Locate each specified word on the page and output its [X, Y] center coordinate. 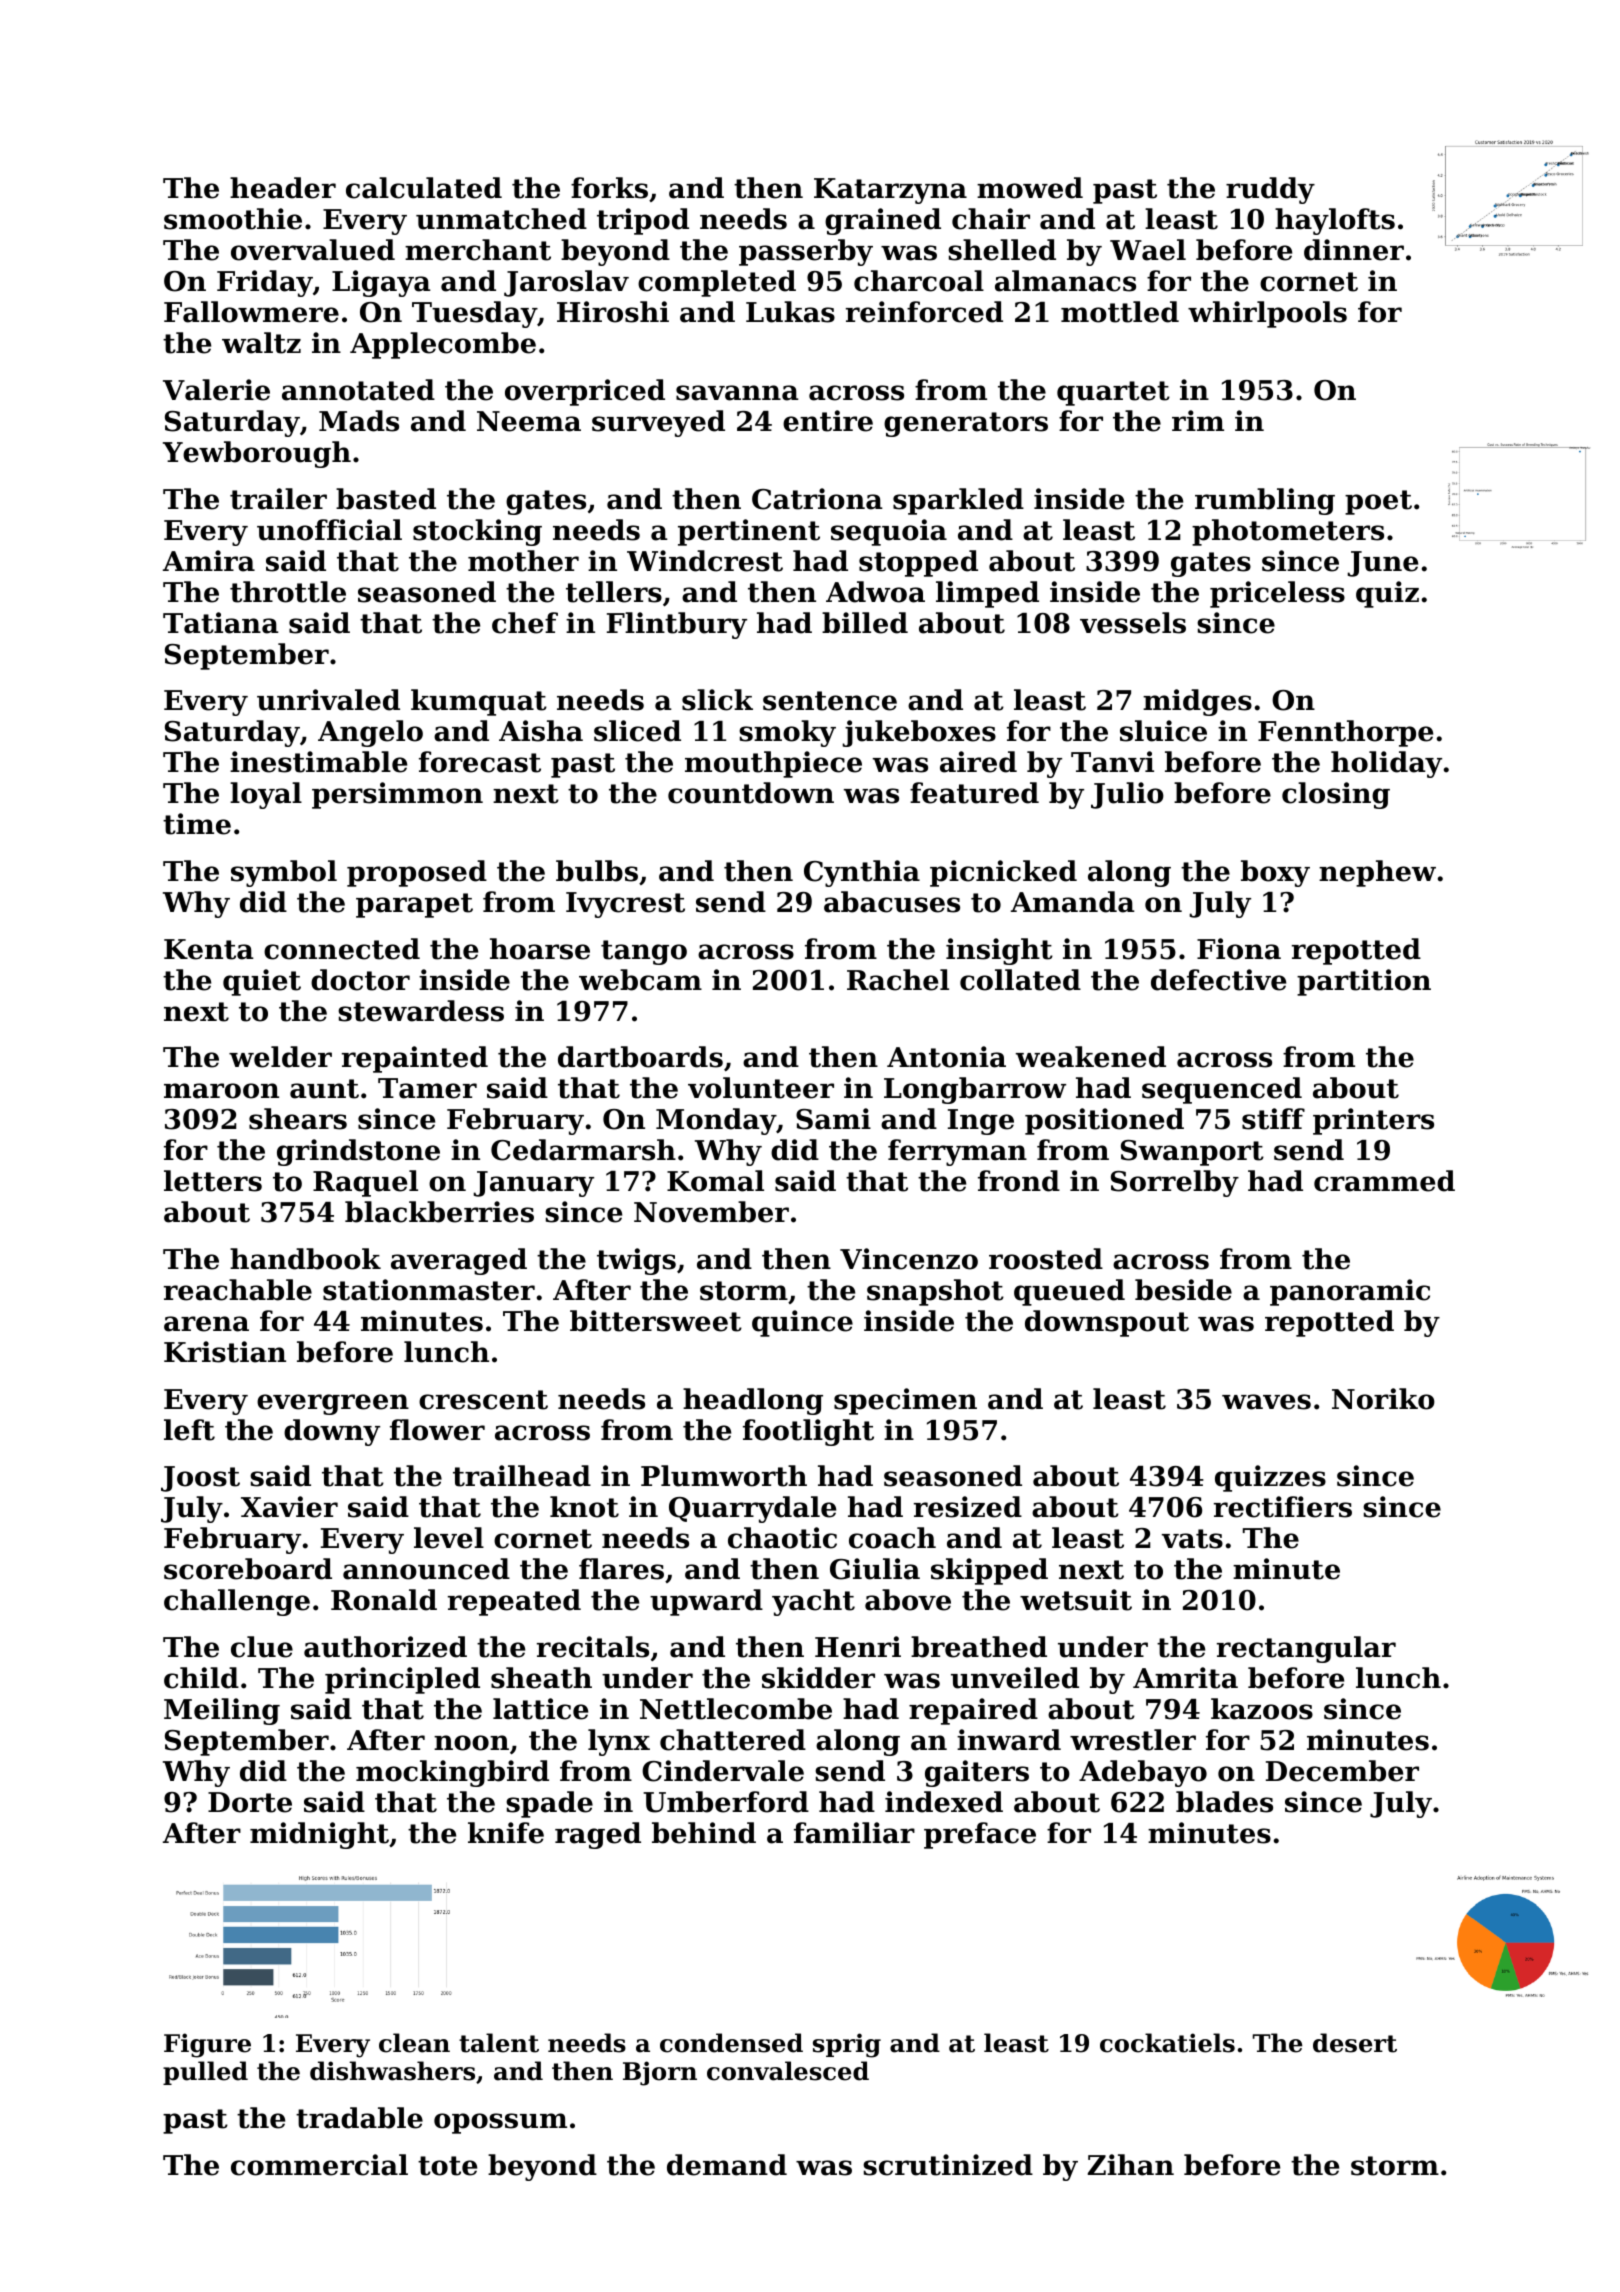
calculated [424, 188]
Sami [833, 1119]
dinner [1354, 250]
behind [704, 1833]
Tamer [427, 1088]
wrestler [1133, 1740]
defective [1218, 980]
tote [447, 2166]
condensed [731, 2043]
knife [506, 1833]
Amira [209, 561]
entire [828, 421]
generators [966, 424]
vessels [1133, 623]
